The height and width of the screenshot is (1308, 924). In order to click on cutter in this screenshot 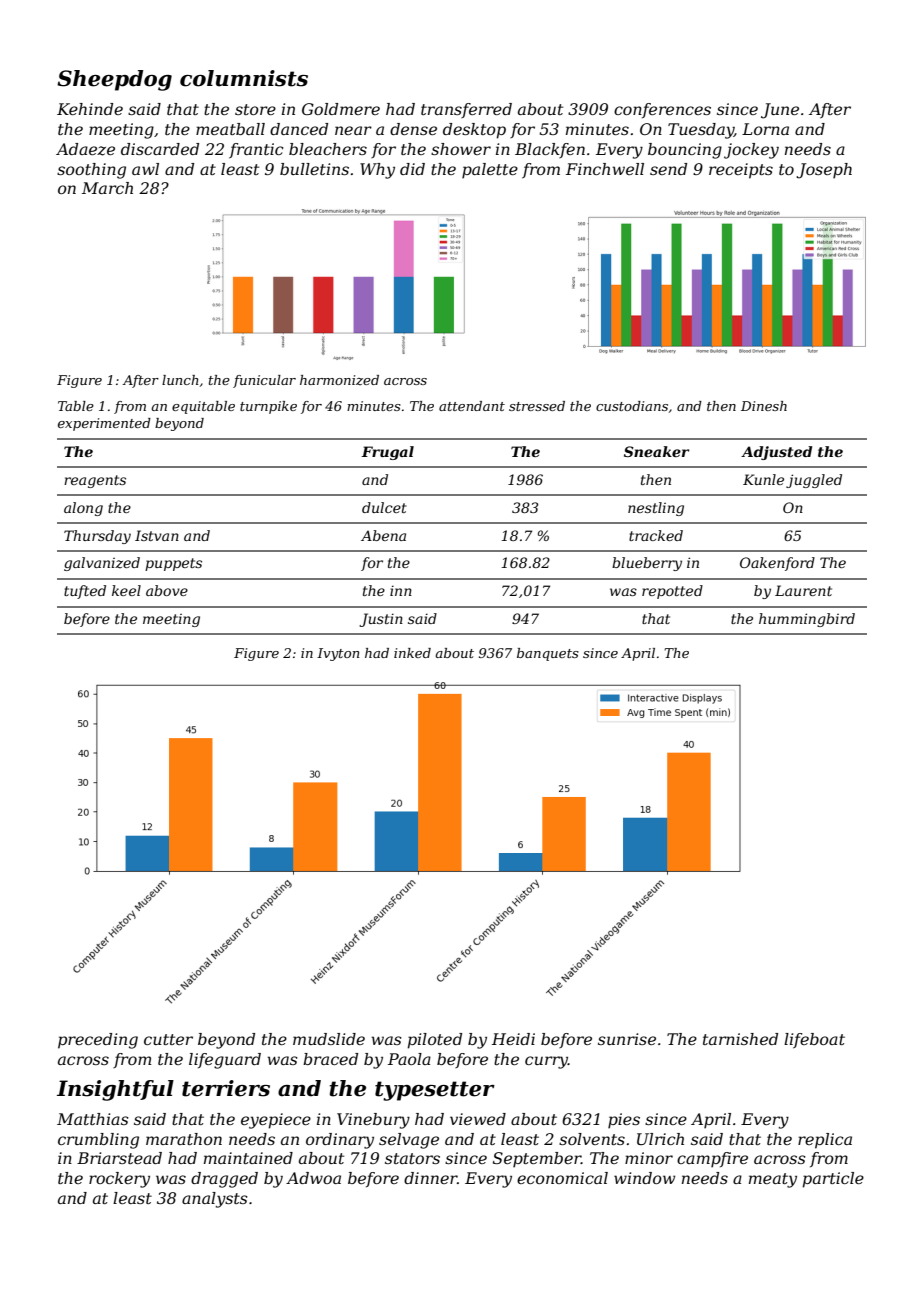, I will do `click(168, 1039)`.
